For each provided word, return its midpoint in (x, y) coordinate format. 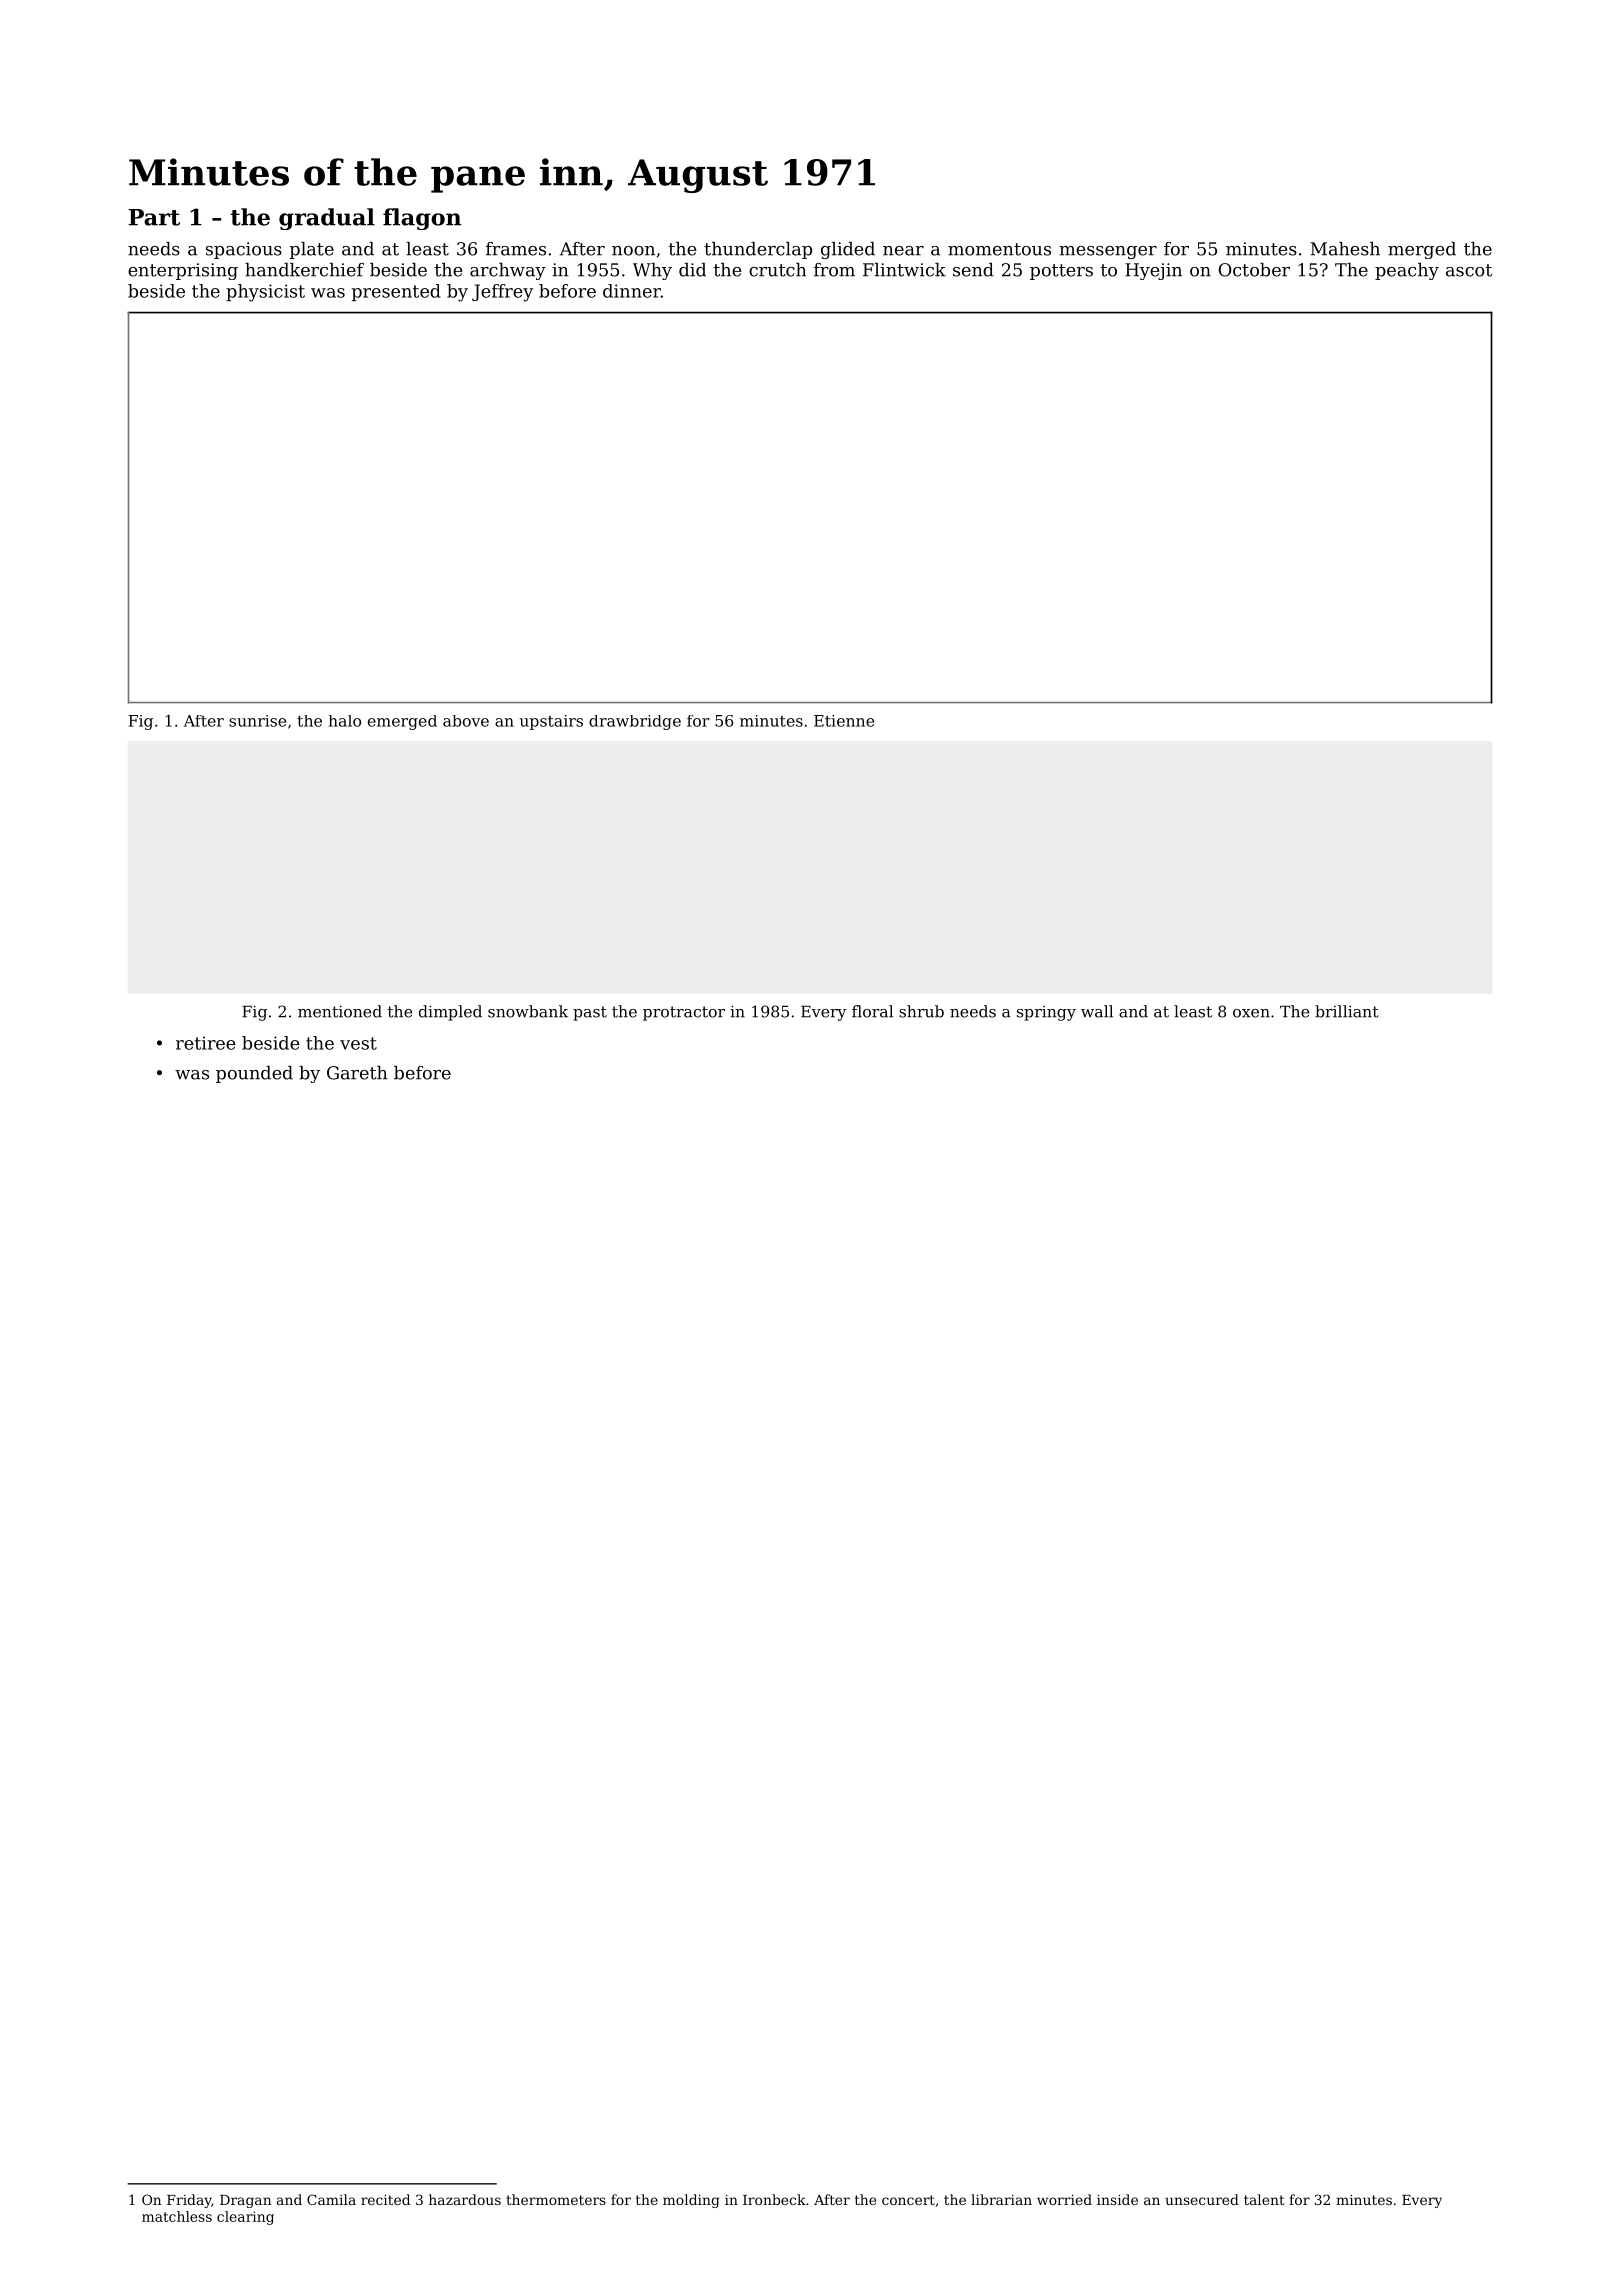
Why (652, 271)
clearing (245, 2218)
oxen (1251, 1013)
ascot (1469, 270)
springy (1046, 1013)
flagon (422, 219)
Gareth (357, 1073)
